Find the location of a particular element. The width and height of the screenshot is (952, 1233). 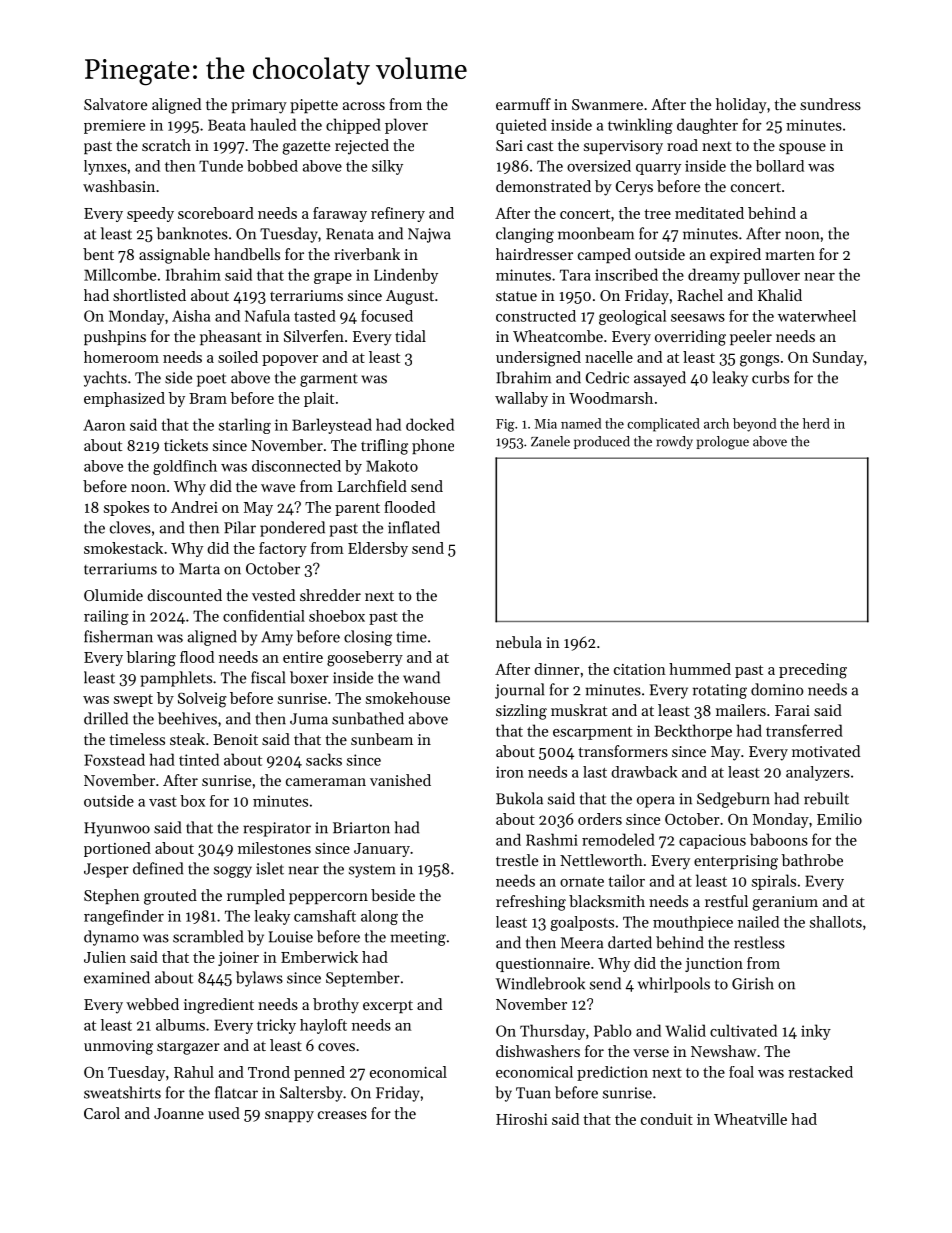

overriding is located at coordinates (690, 338).
